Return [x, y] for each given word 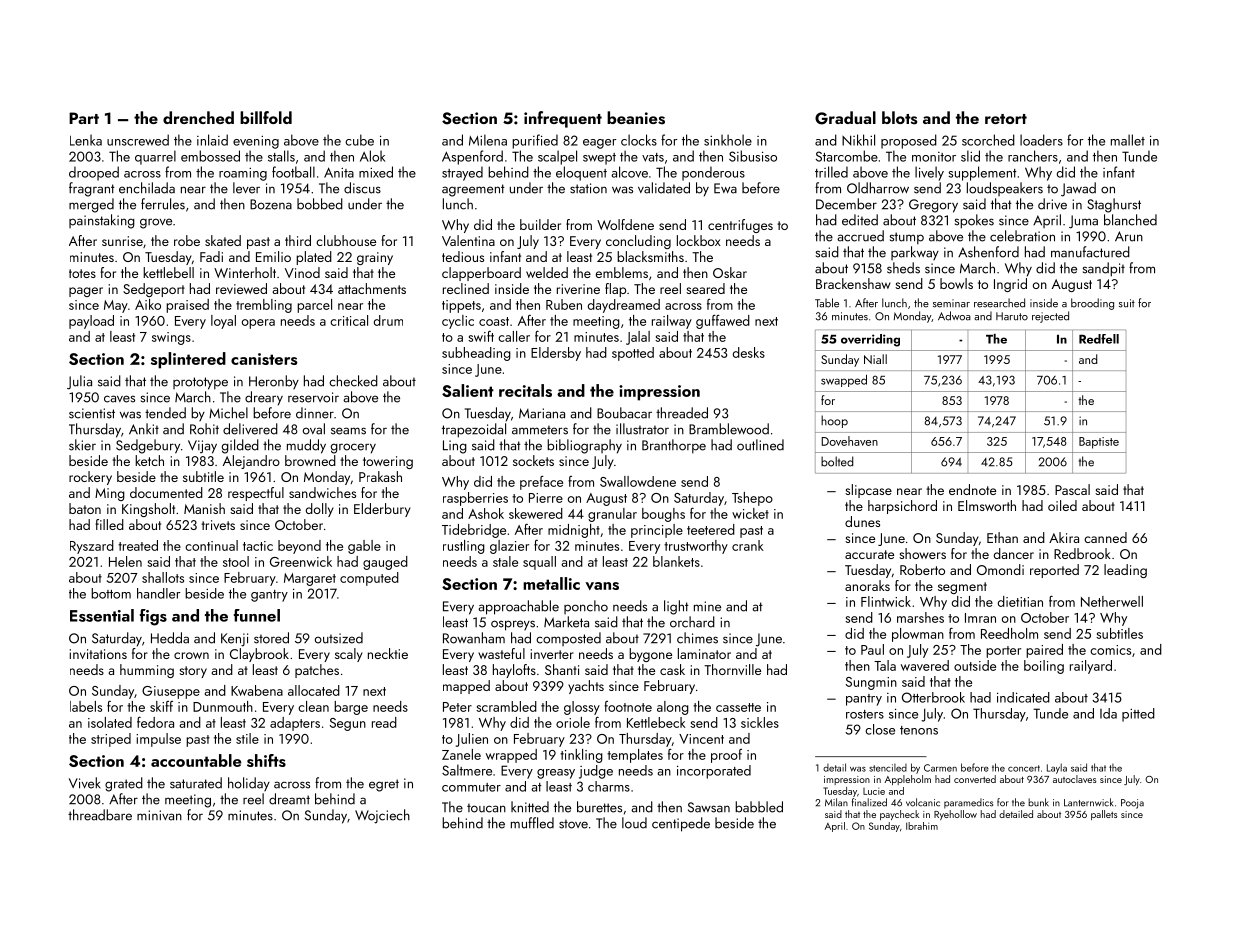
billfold [266, 117]
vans [602, 586]
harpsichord [902, 507]
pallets [1104, 815]
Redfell [1099, 339]
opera [258, 324]
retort [1006, 119]
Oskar [730, 272]
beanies [636, 118]
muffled [532, 823]
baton [85, 508]
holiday [249, 784]
